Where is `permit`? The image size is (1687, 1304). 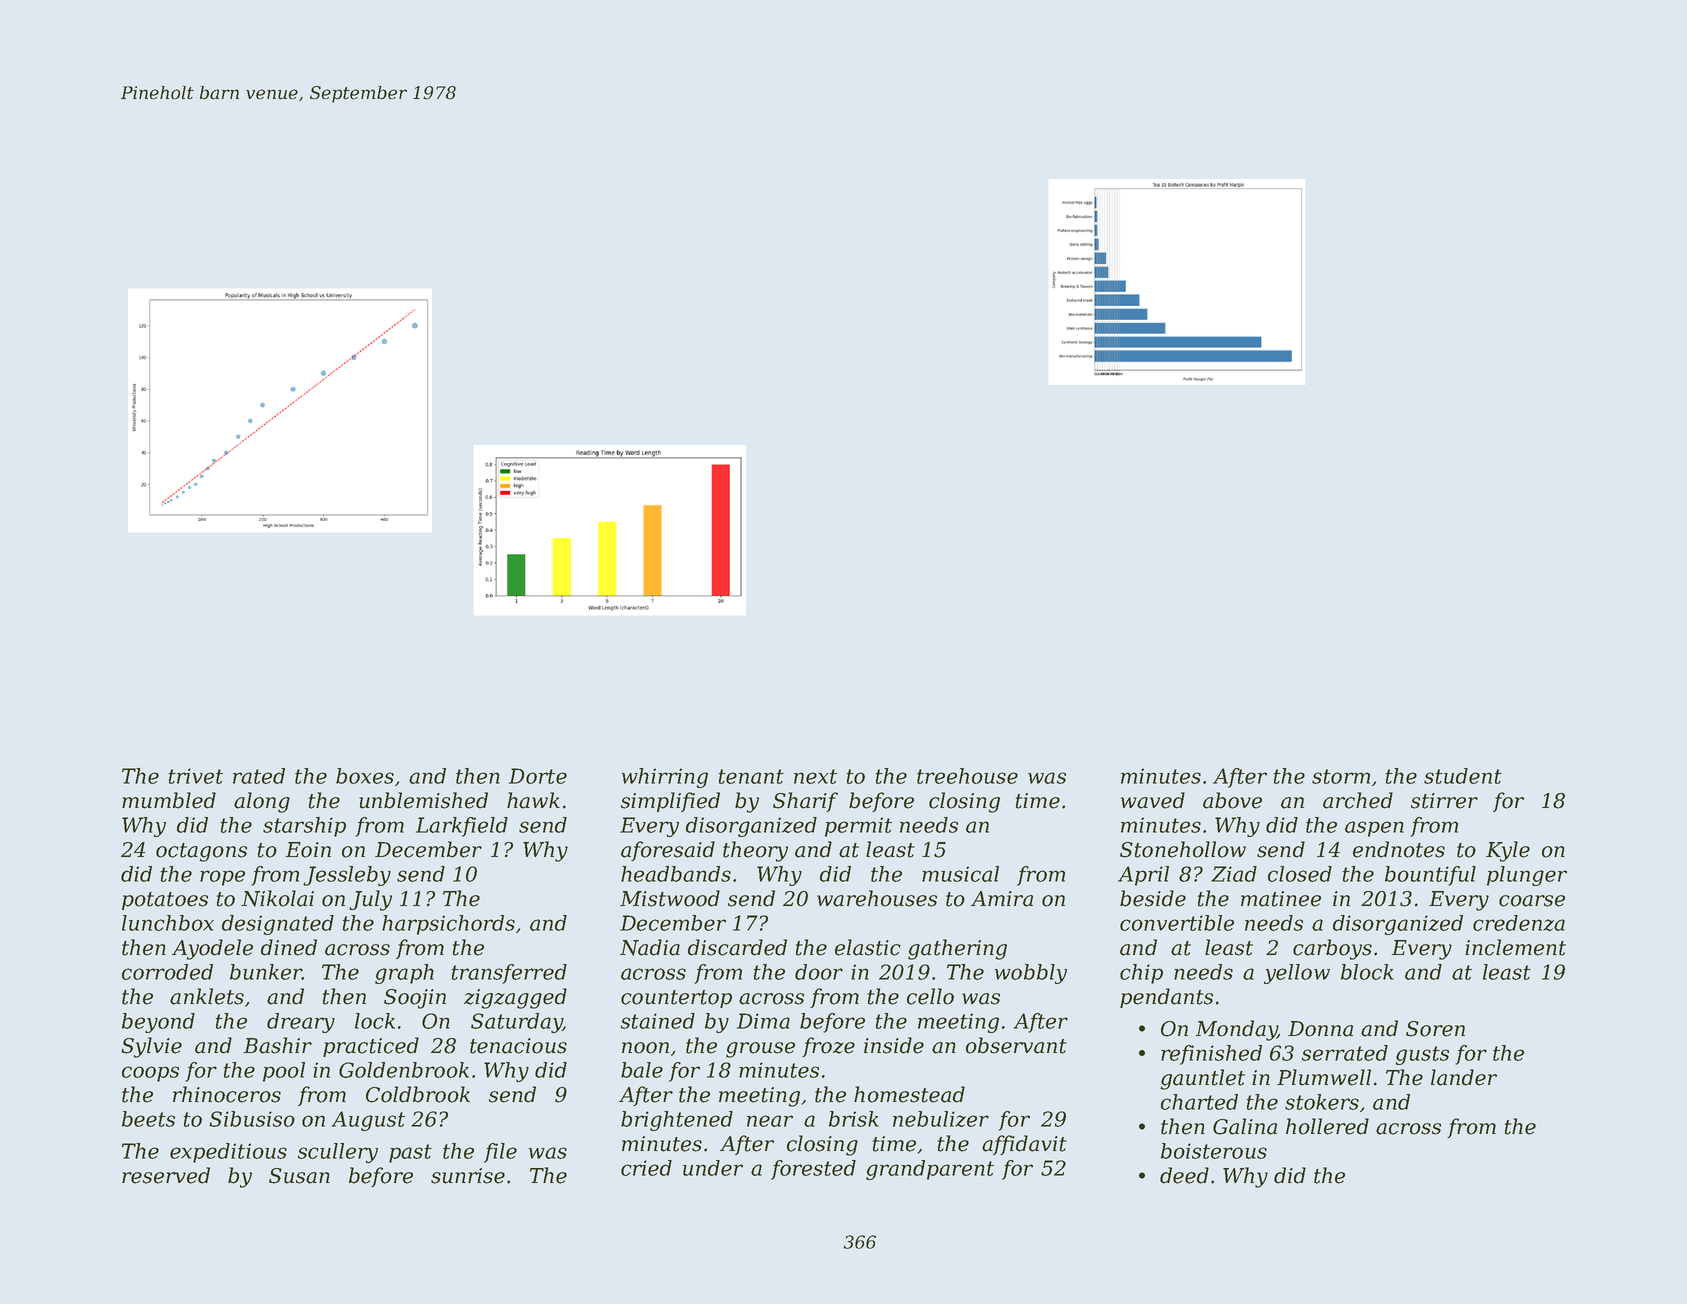 permit is located at coordinates (858, 827).
